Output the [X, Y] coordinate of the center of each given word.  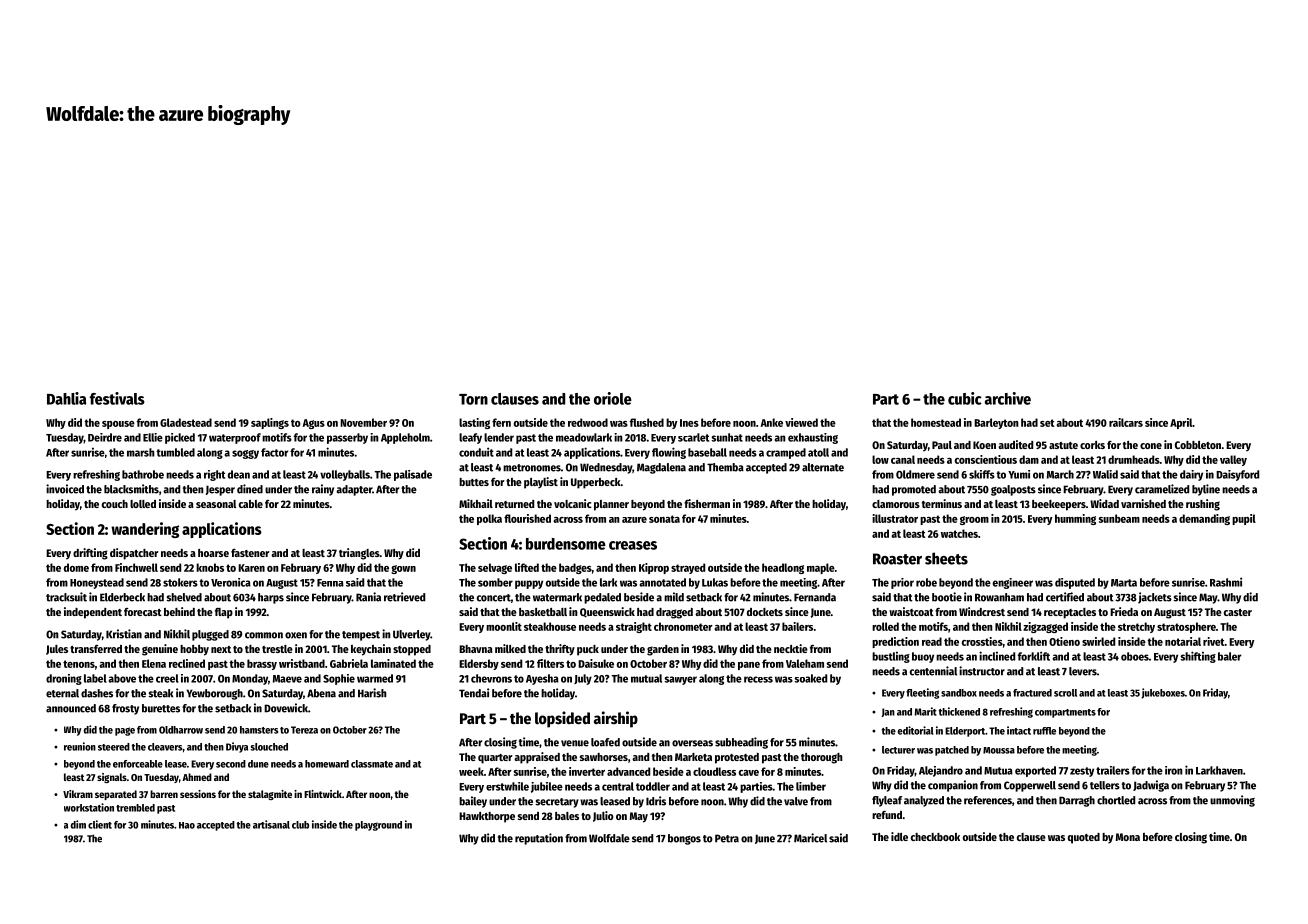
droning [64, 679]
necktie [791, 648]
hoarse [213, 553]
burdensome [566, 544]
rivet [1214, 641]
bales [567, 816]
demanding [1204, 519]
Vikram [78, 794]
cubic [965, 398]
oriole [613, 398]
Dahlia [66, 398]
